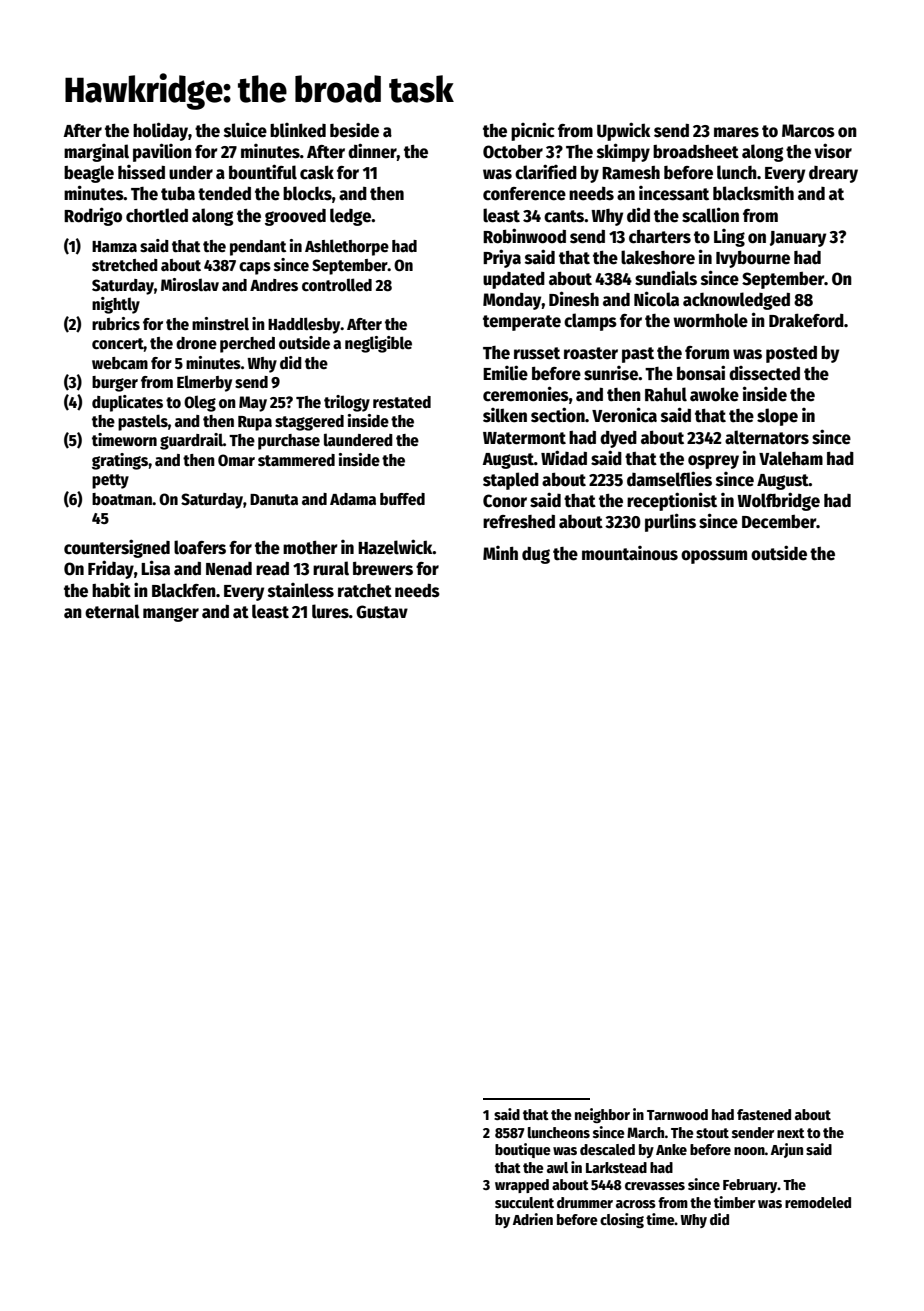 This image has height=1311, width=924. What do you see at coordinates (382, 612) in the image?
I see `Gustav` at bounding box center [382, 612].
